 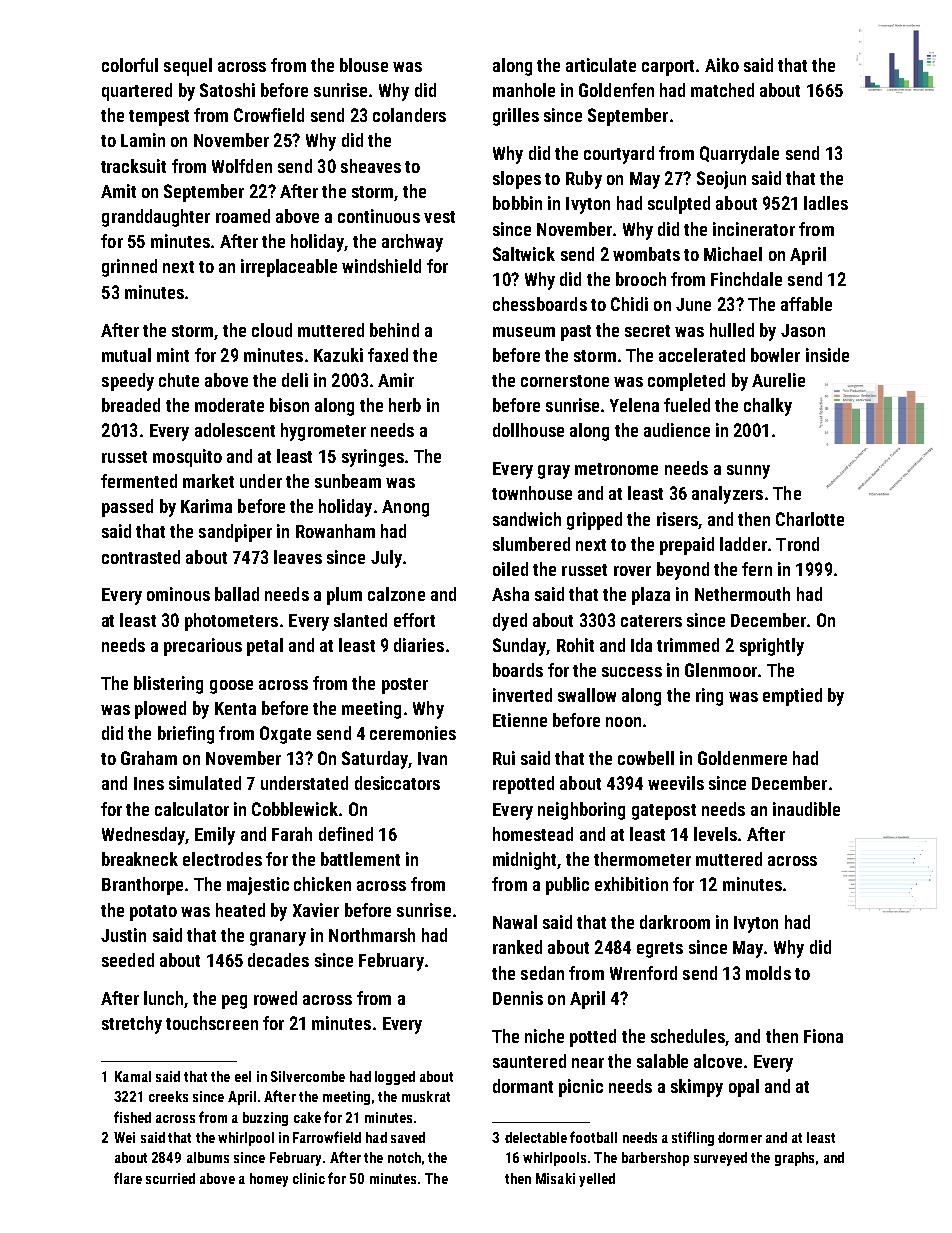 I want to click on deli, so click(x=295, y=380).
